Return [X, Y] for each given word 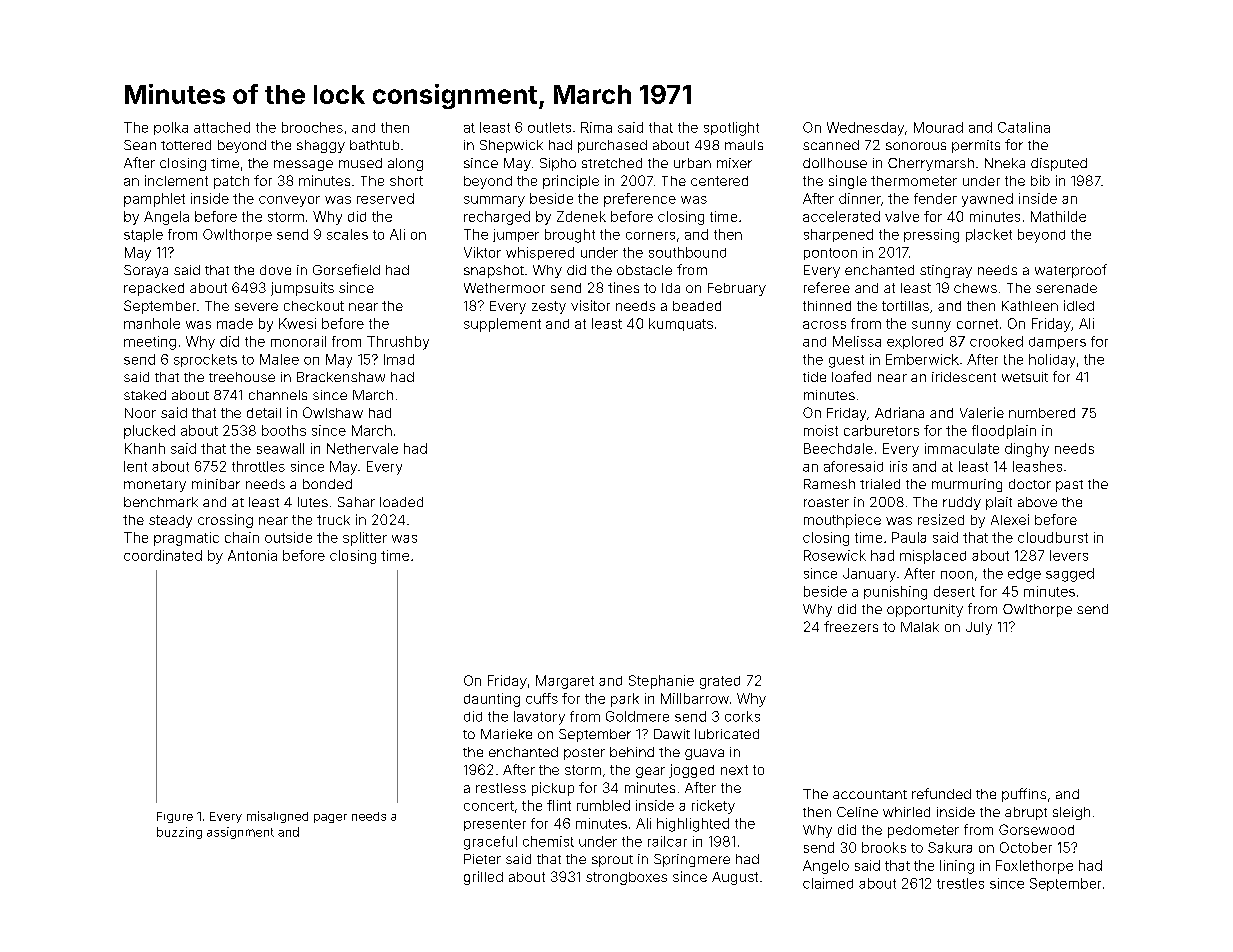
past [1069, 486]
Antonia [252, 555]
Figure [175, 817]
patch [231, 182]
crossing [225, 521]
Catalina [1024, 127]
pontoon [830, 254]
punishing [895, 593]
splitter [365, 539]
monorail [298, 341]
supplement [502, 325]
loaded [401, 502]
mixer [734, 163]
